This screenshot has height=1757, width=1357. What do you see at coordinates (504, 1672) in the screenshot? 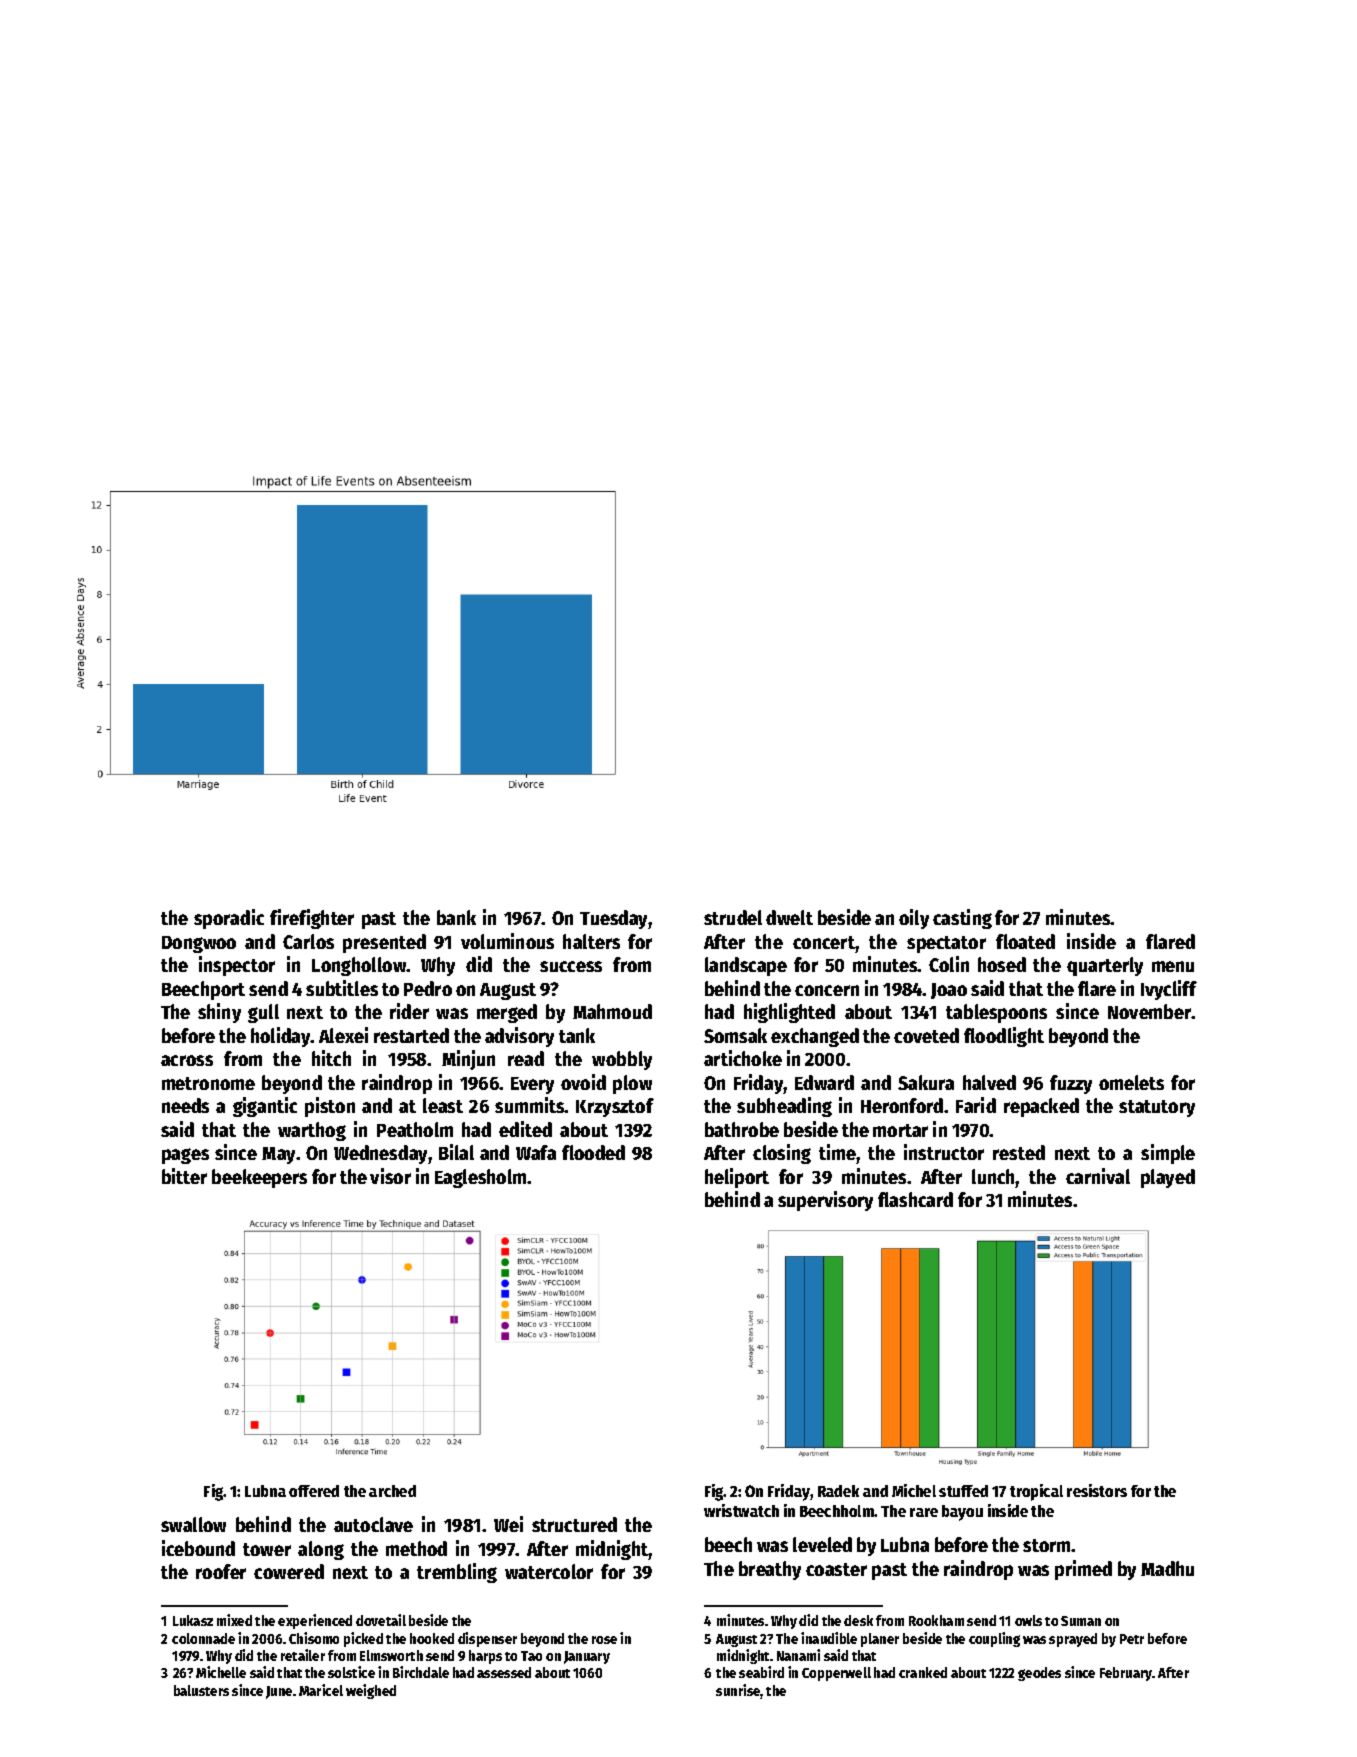
I see `assessed` at bounding box center [504, 1672].
